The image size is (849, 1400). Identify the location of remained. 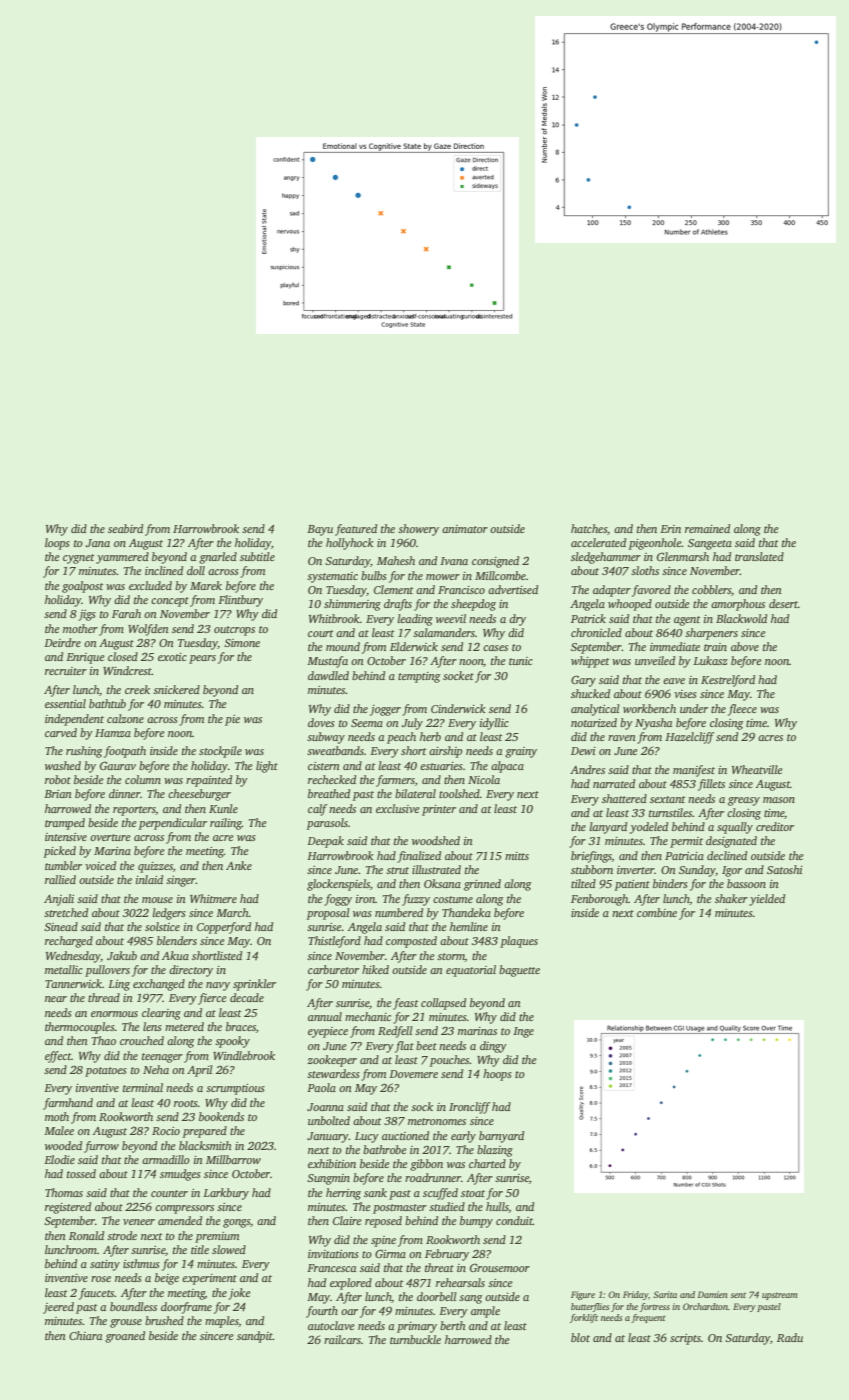
(707, 528).
